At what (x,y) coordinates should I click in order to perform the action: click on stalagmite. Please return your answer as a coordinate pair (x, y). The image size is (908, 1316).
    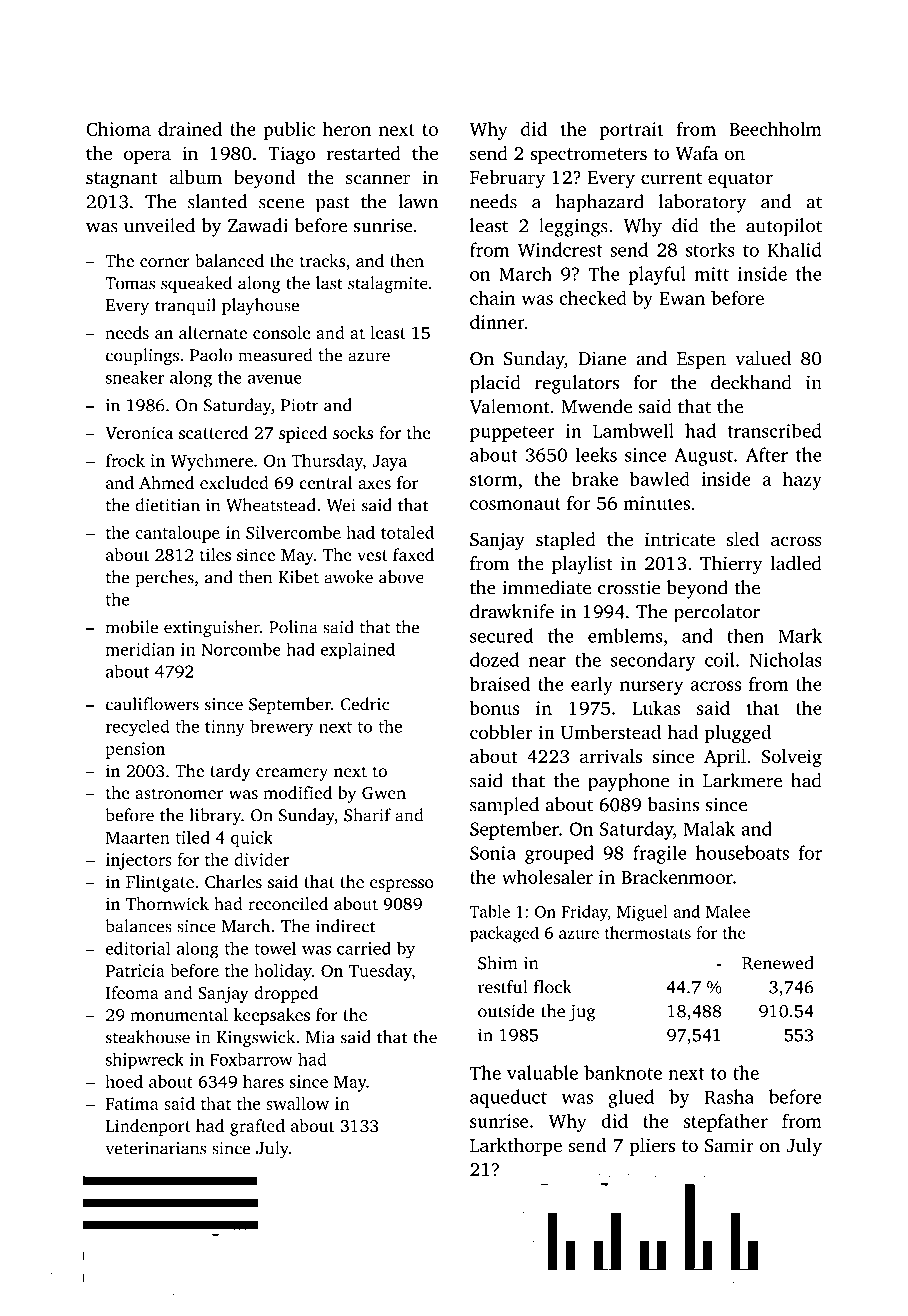
    Looking at the image, I should click on (388, 284).
